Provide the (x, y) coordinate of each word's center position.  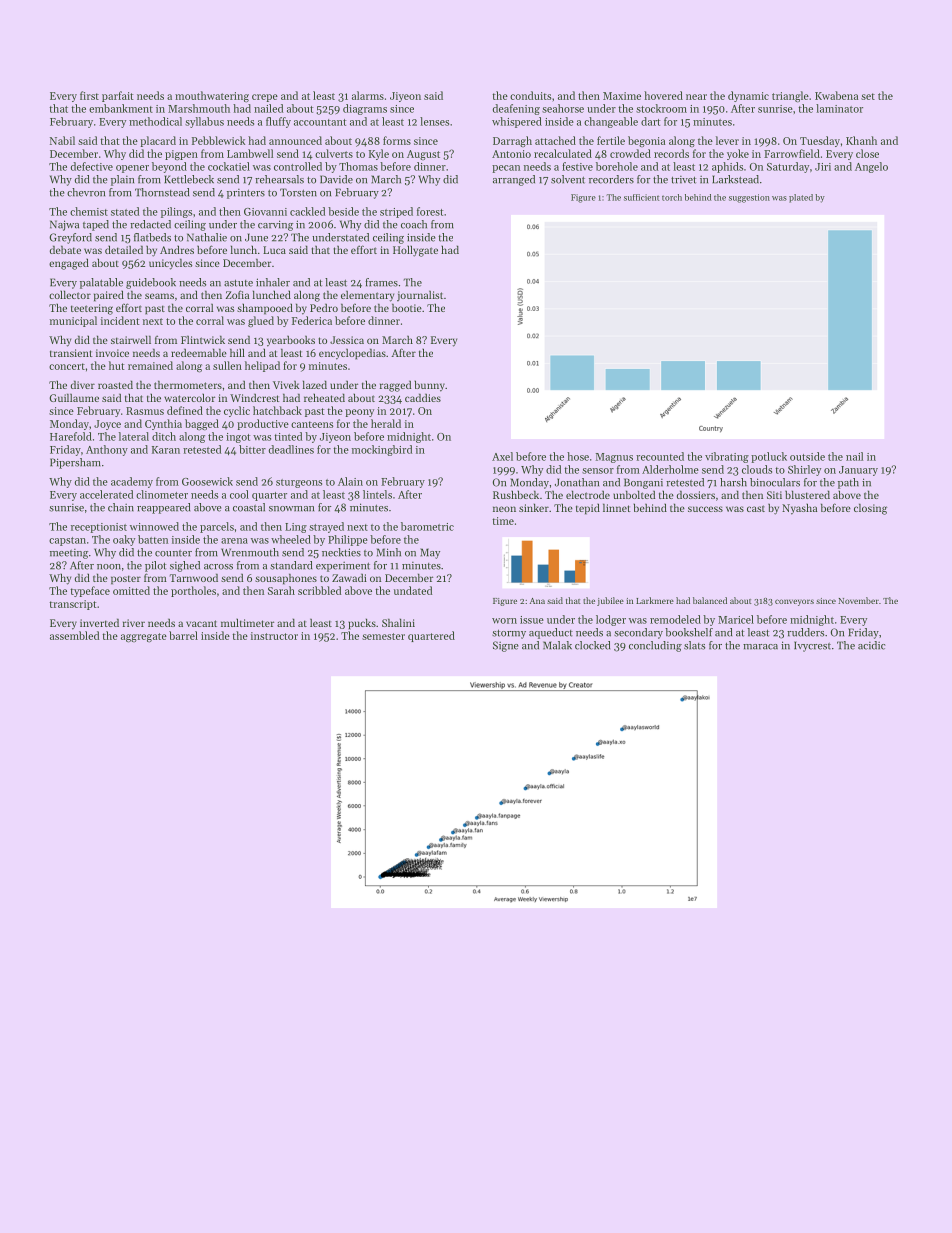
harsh (733, 482)
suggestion (749, 198)
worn (504, 621)
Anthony (107, 450)
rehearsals (279, 179)
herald (386, 423)
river (134, 623)
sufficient (641, 197)
